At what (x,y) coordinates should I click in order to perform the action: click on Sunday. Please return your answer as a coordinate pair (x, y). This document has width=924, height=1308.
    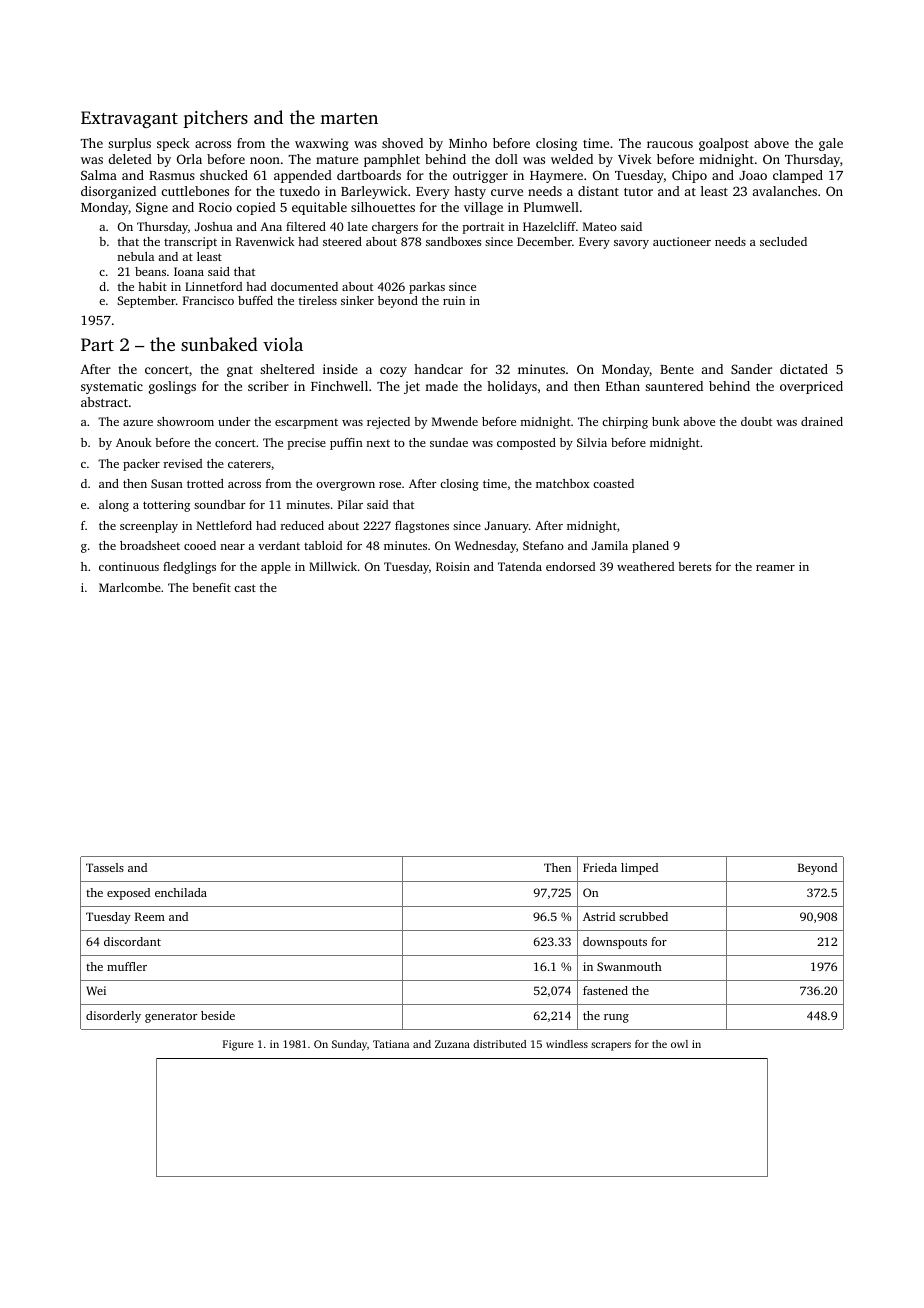
    Looking at the image, I should click on (349, 1045).
